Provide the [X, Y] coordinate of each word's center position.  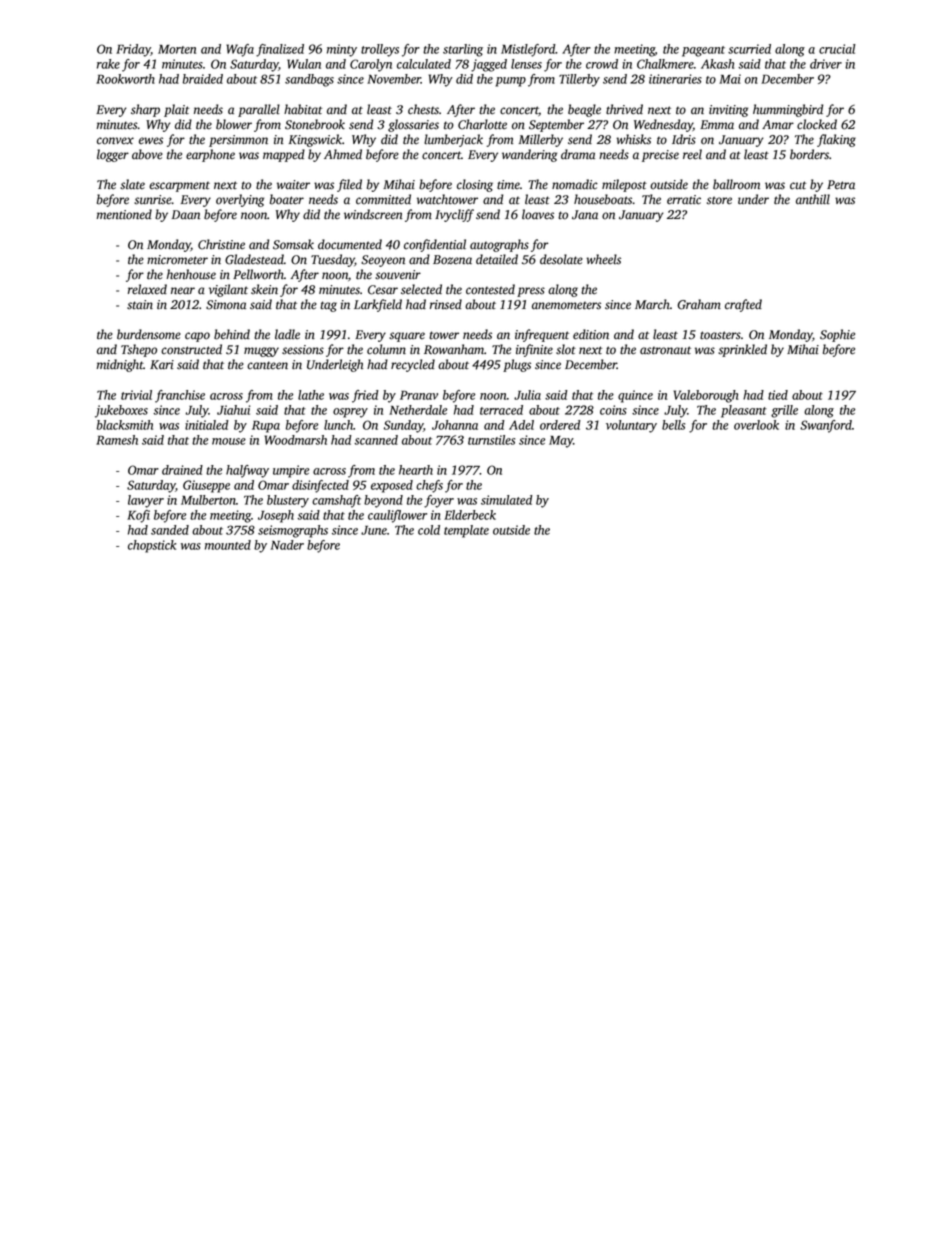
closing [475, 185]
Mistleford [528, 50]
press [531, 292]
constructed [191, 349]
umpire [291, 471]
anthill [813, 199]
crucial [837, 49]
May [561, 442]
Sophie [837, 335]
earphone [210, 155]
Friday [133, 50]
